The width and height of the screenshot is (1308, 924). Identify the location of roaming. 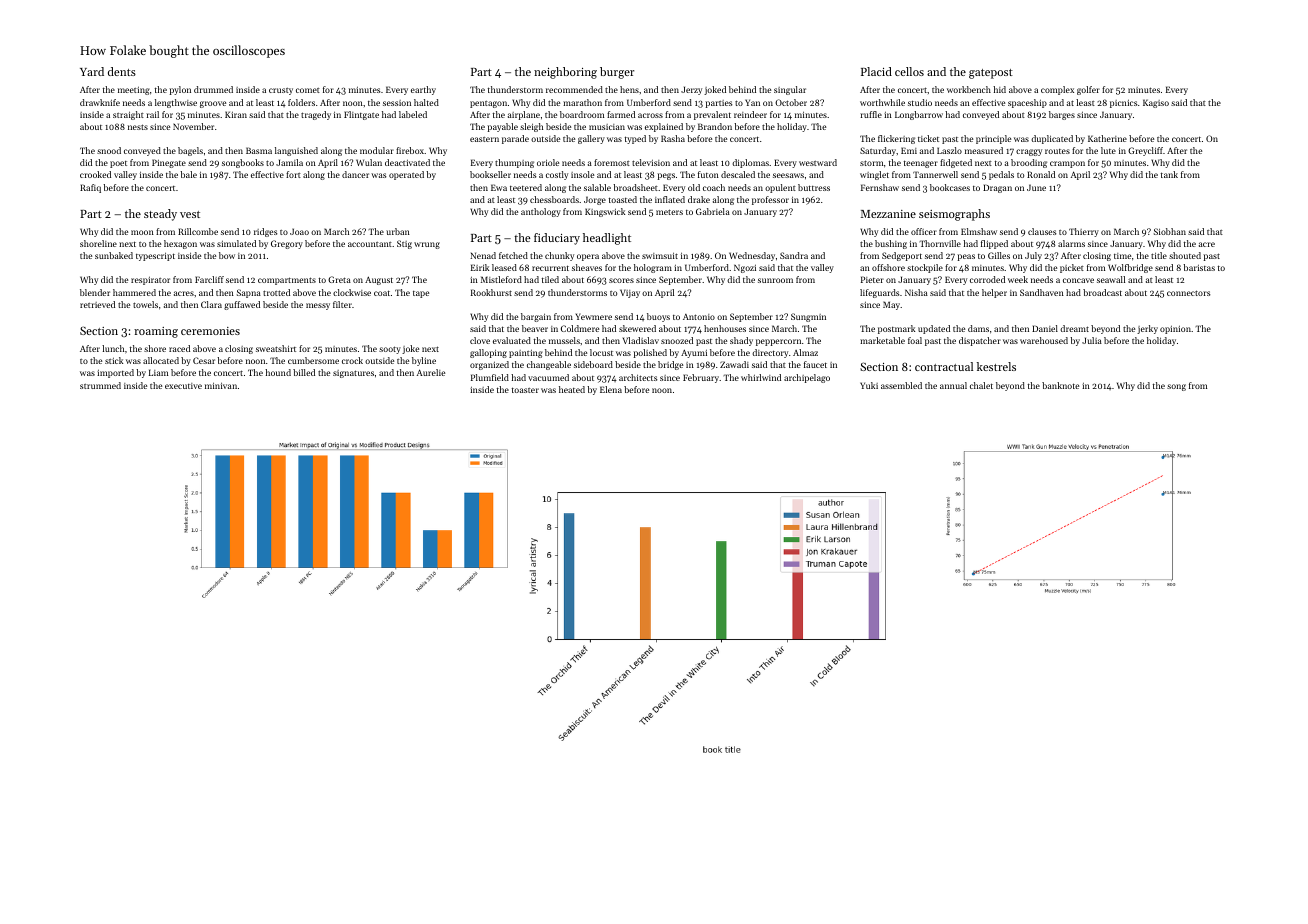
(156, 332).
